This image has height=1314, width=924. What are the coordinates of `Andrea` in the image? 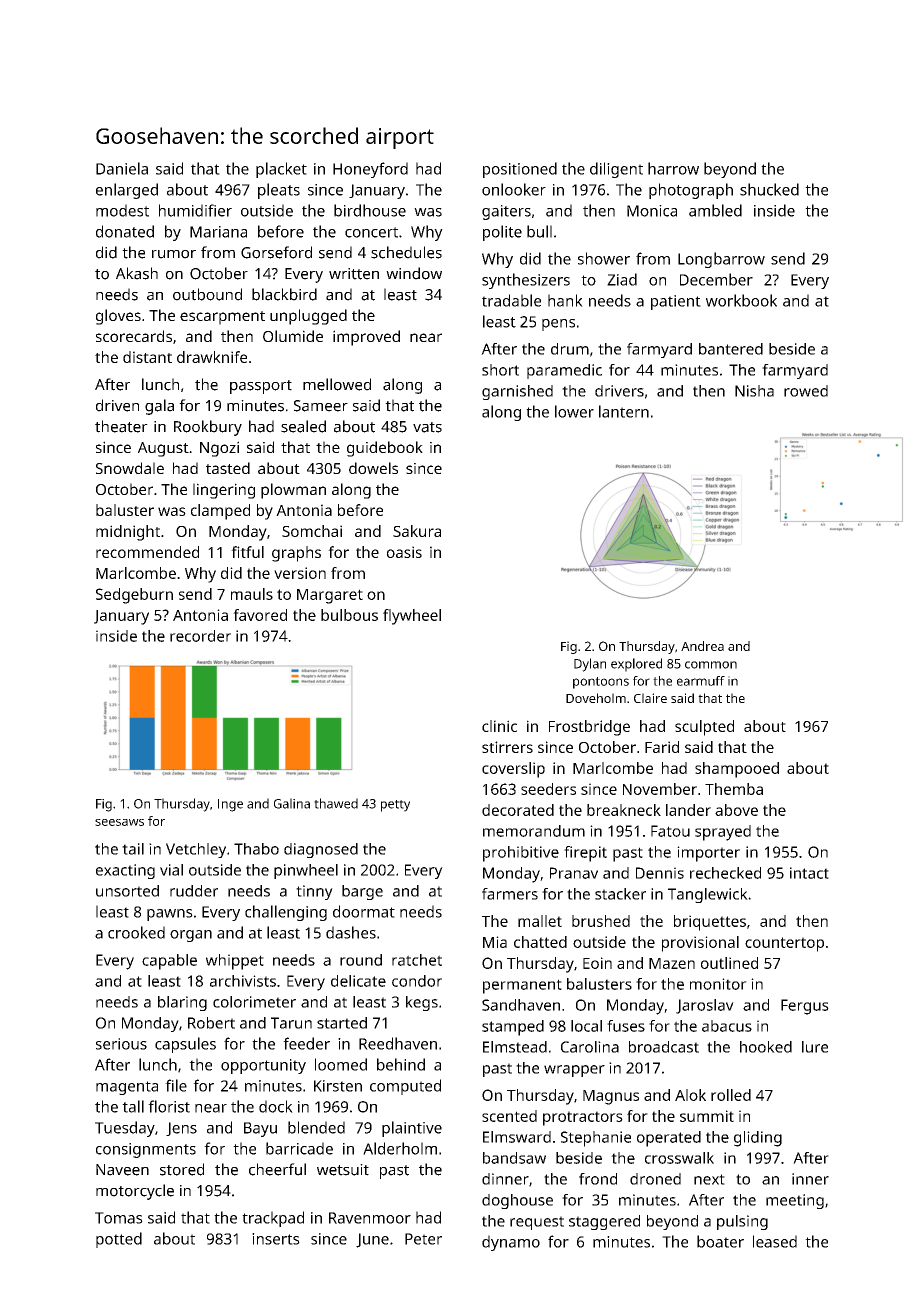 It's located at (702, 646).
